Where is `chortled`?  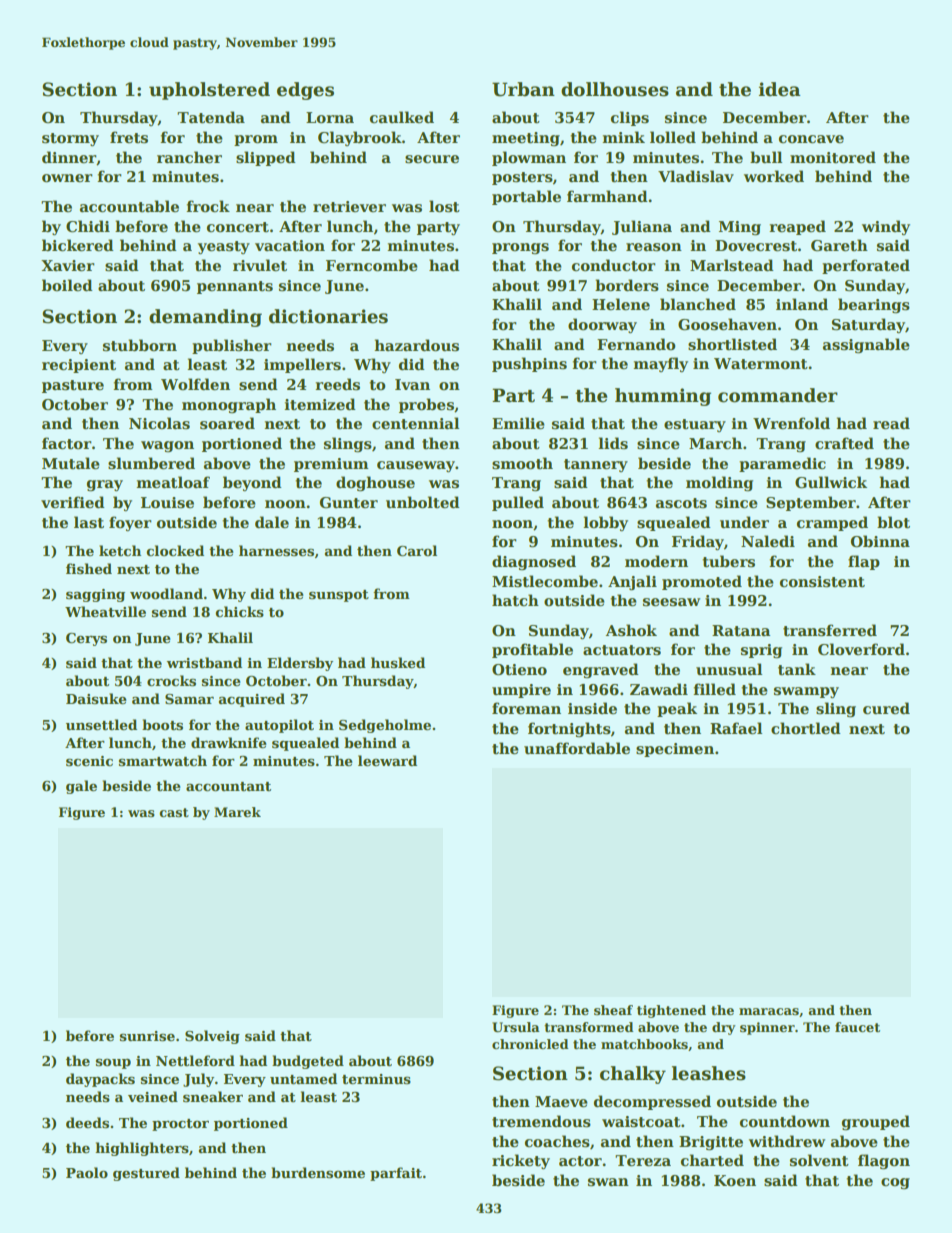
chortled is located at coordinates (806, 728).
